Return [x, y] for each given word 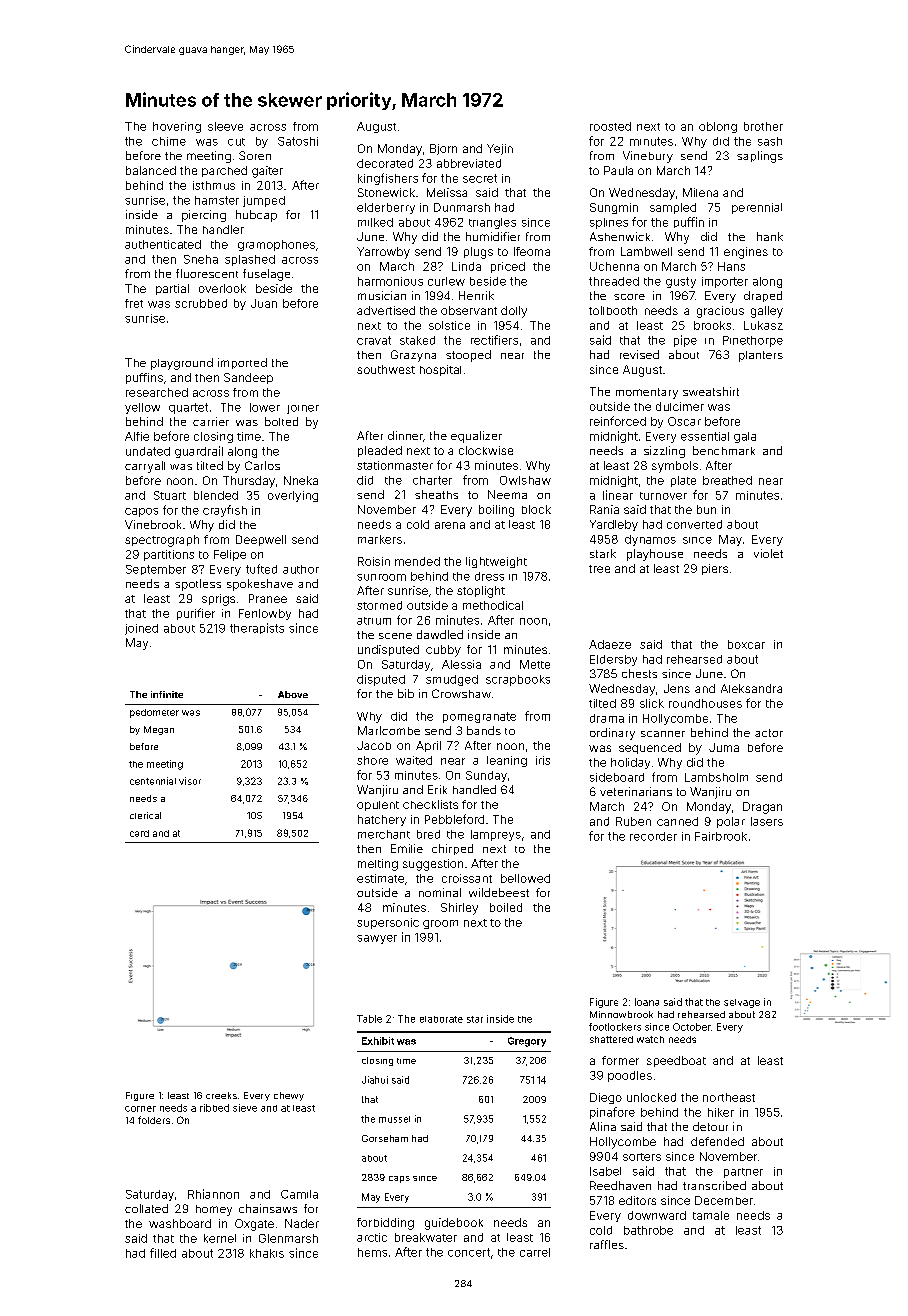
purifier [196, 614]
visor [190, 781]
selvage [742, 1003]
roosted [610, 126]
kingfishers [388, 179]
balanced [151, 170]
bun [706, 509]
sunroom [381, 577]
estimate [380, 878]
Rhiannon [213, 1194]
